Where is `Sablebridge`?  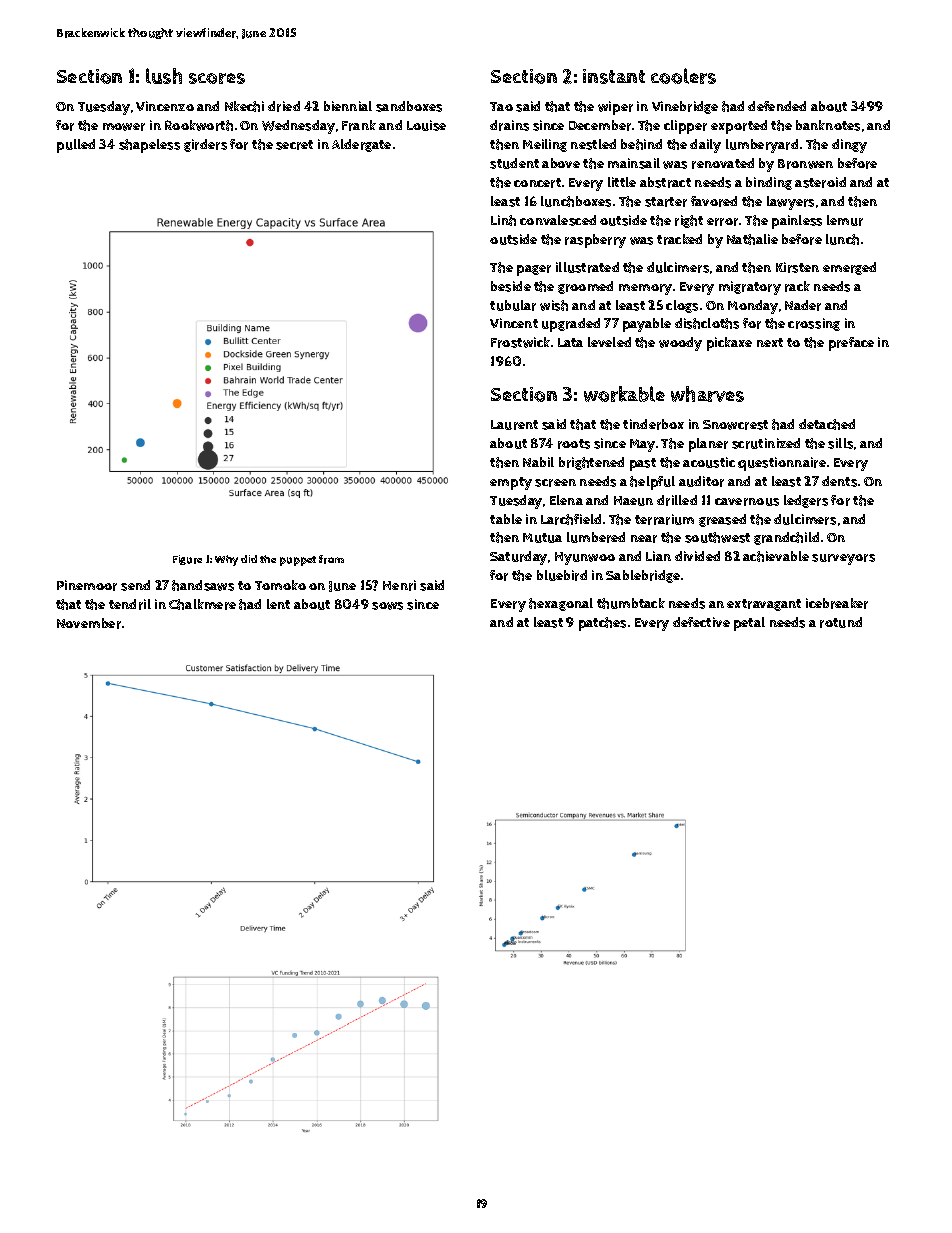
Sablebridge is located at coordinates (643, 576).
